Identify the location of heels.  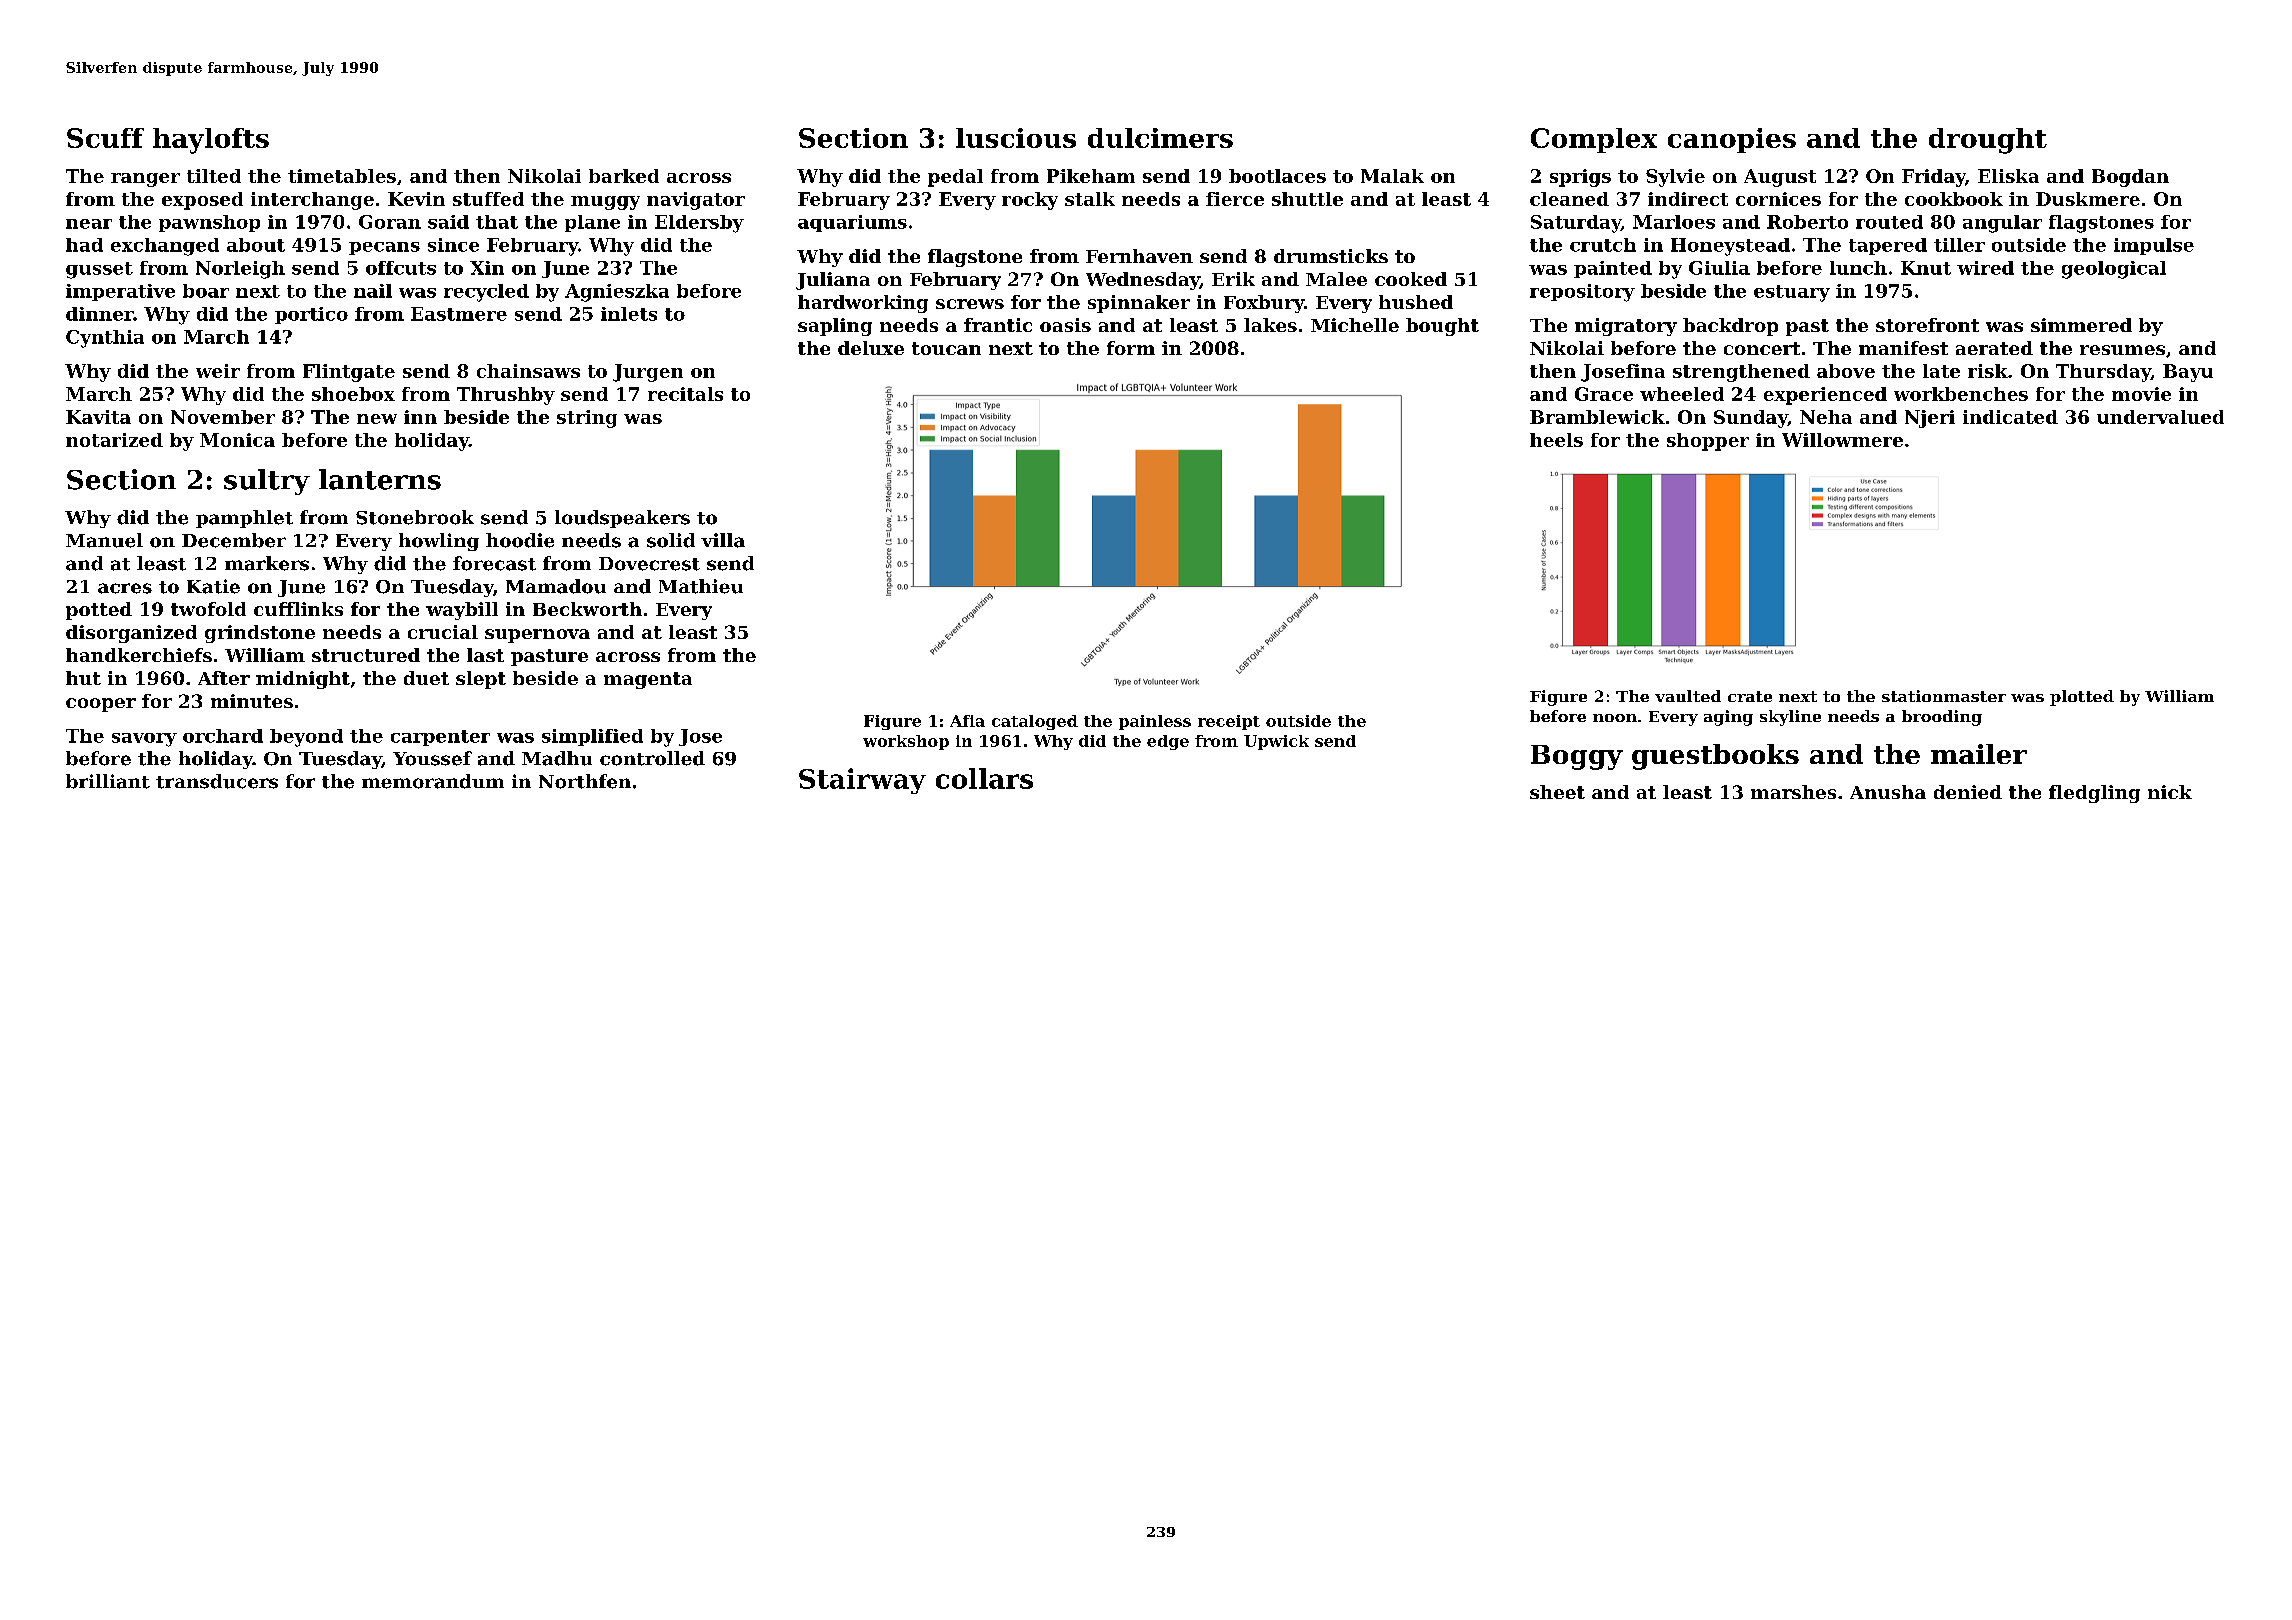
(1556, 440).
